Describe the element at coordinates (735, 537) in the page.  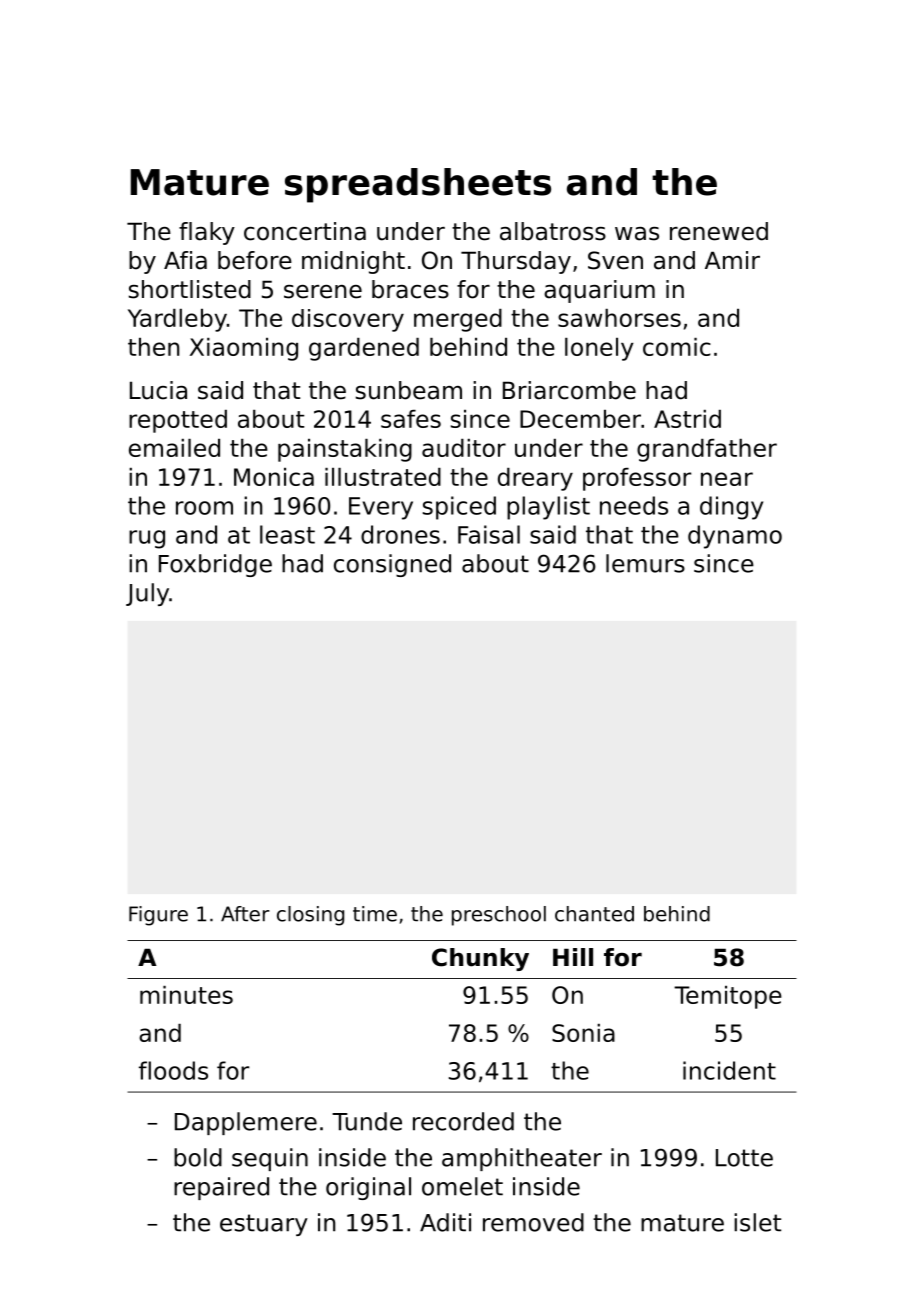
I see `dynamo` at that location.
